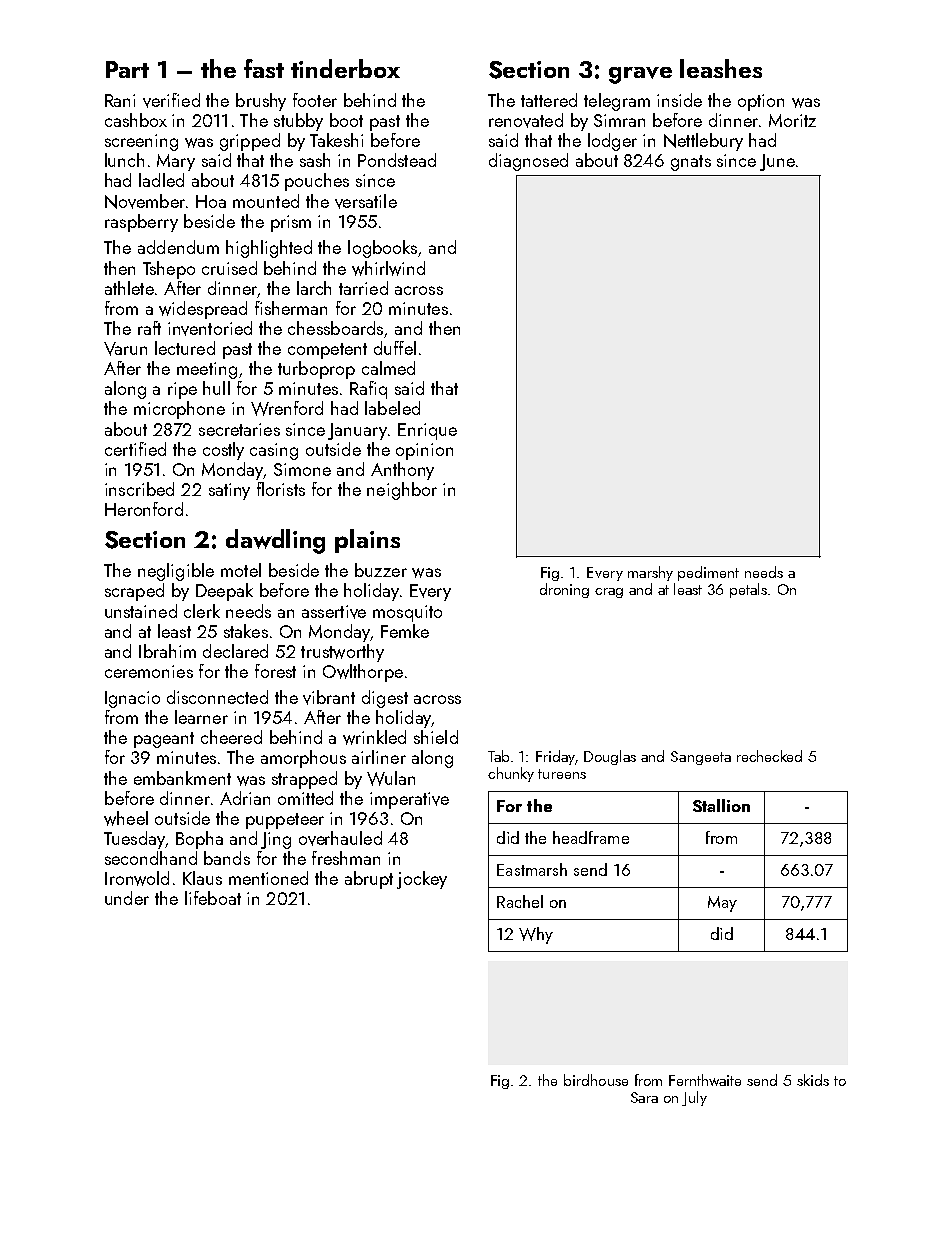 The height and width of the page is (1233, 952). What do you see at coordinates (127, 898) in the page?
I see `under` at bounding box center [127, 898].
